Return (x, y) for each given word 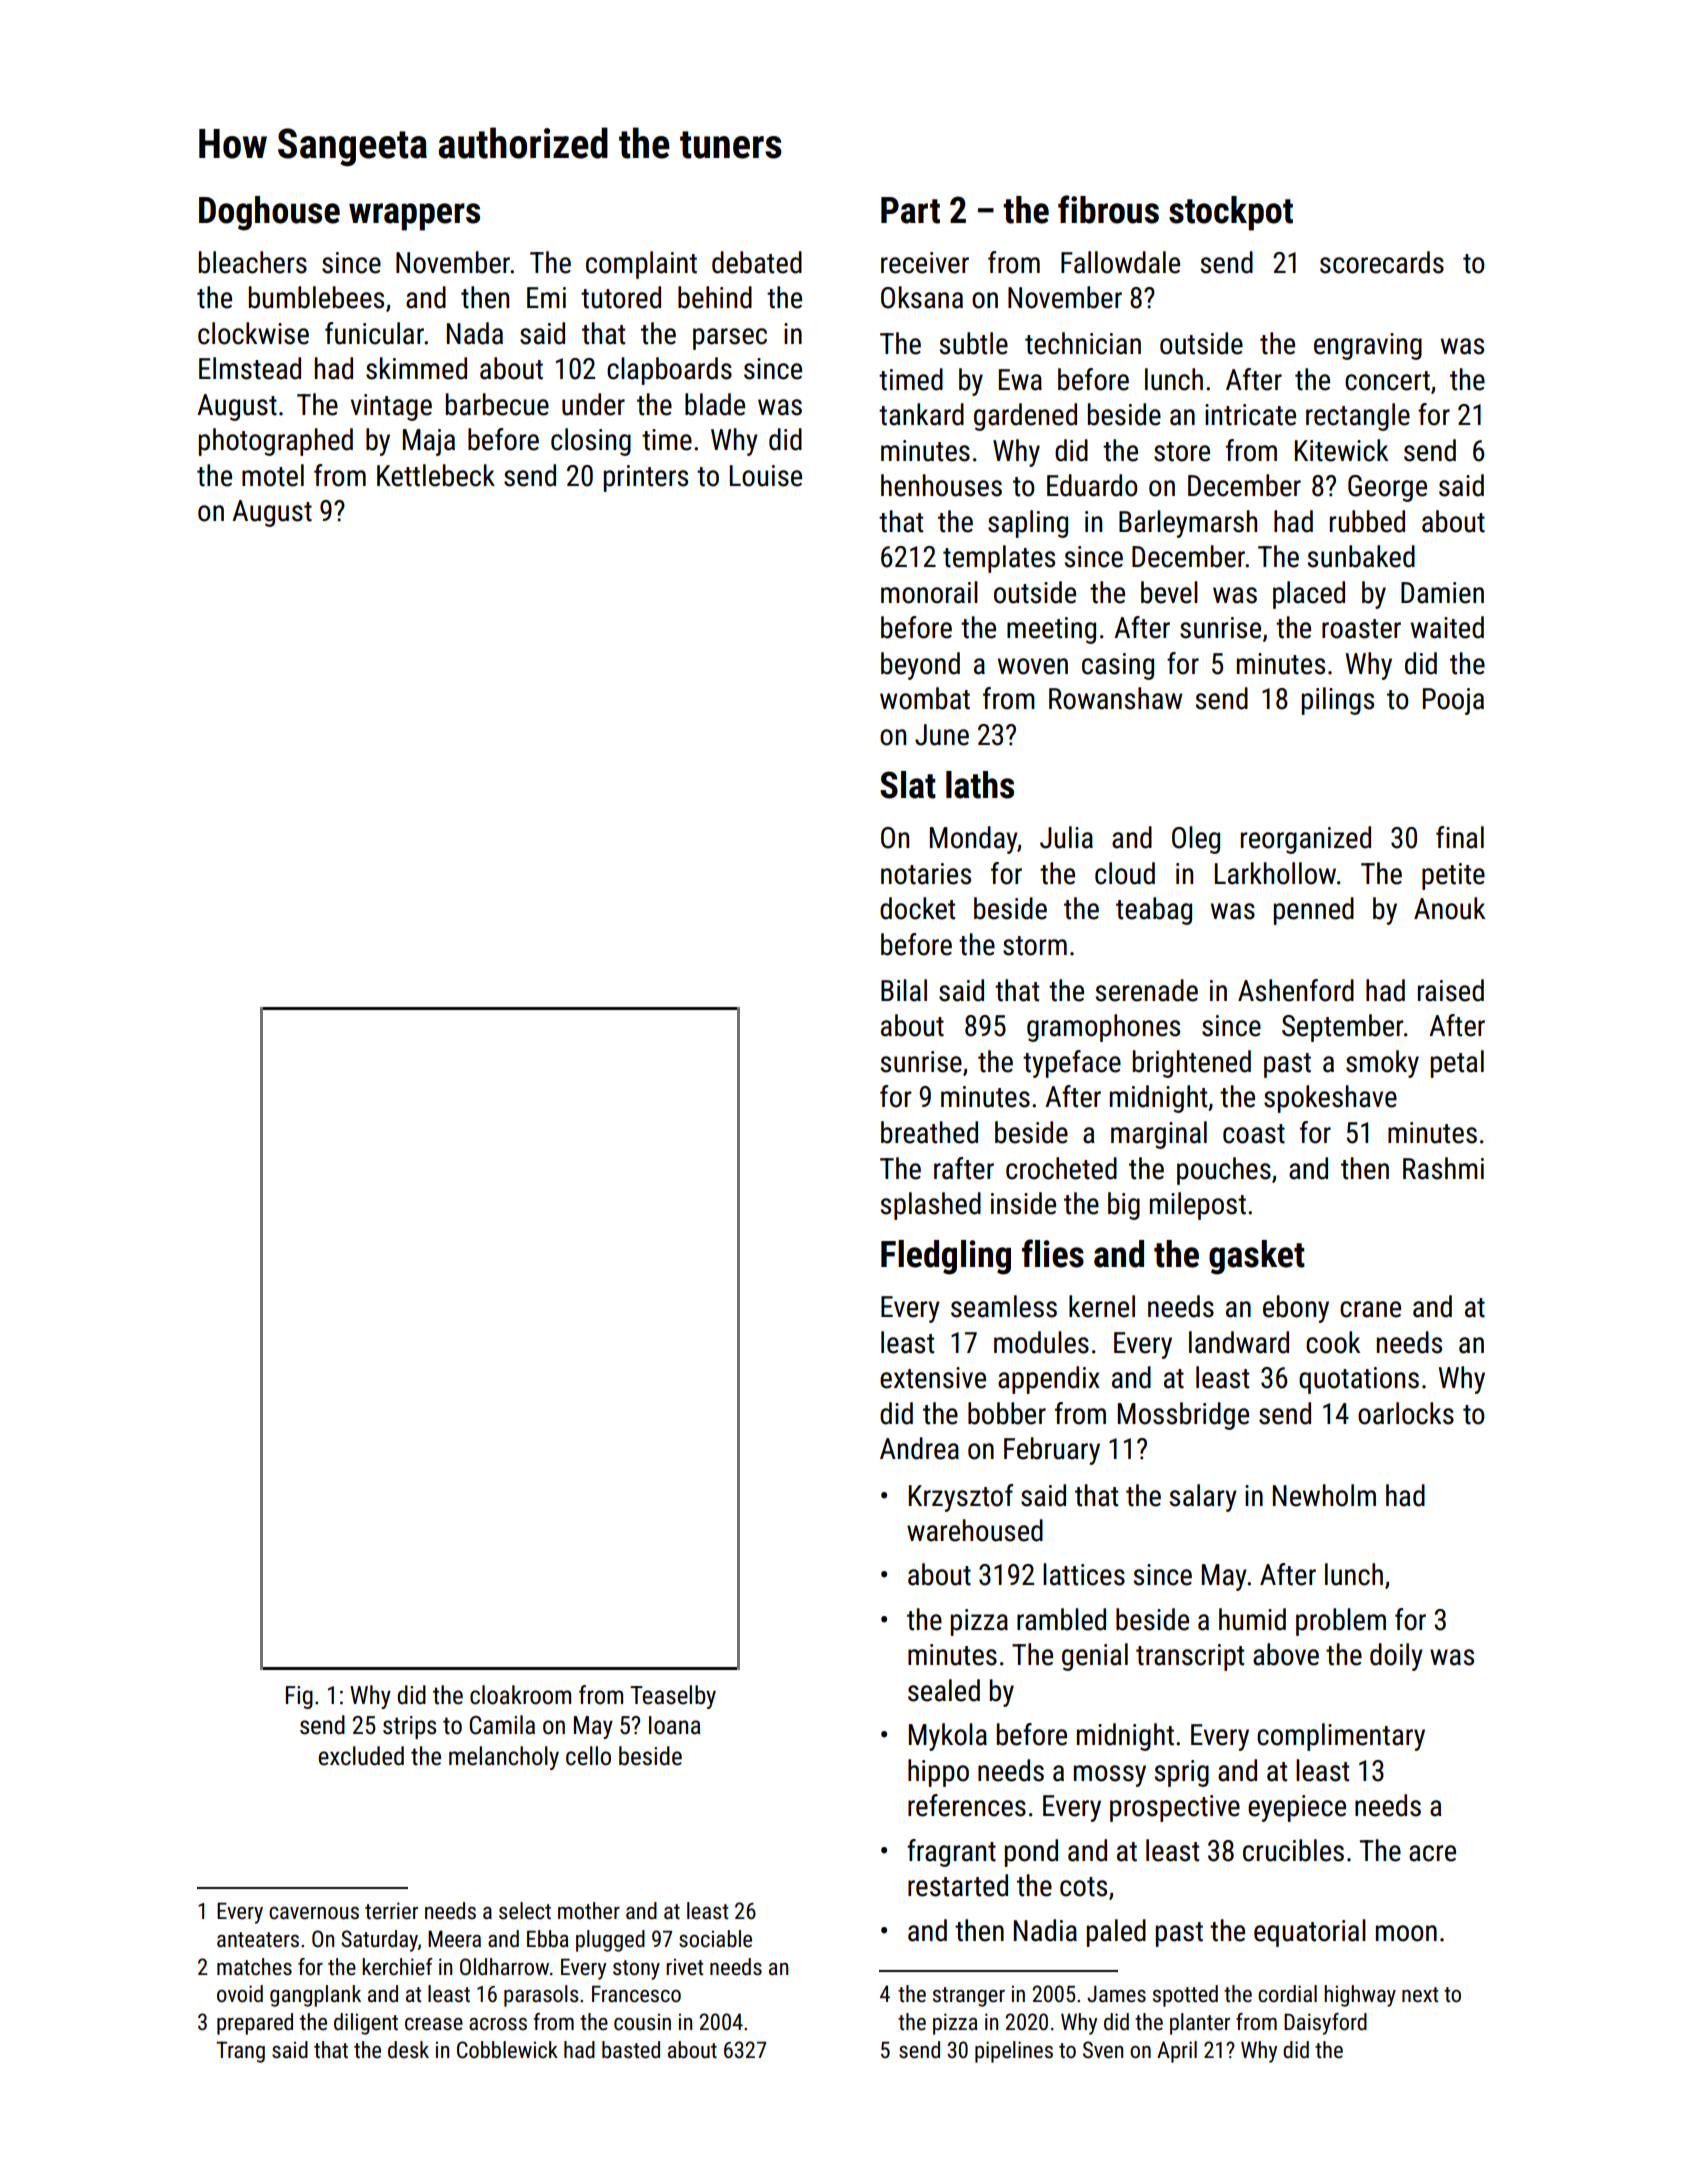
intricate (1250, 415)
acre (1432, 1853)
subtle (974, 343)
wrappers (414, 217)
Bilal (904, 990)
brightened (1192, 1064)
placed (1309, 595)
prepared (255, 2024)
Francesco (636, 1994)
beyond (920, 666)
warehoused (975, 1530)
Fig (299, 1697)
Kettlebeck (436, 475)
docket (917, 908)
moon (1406, 1933)
